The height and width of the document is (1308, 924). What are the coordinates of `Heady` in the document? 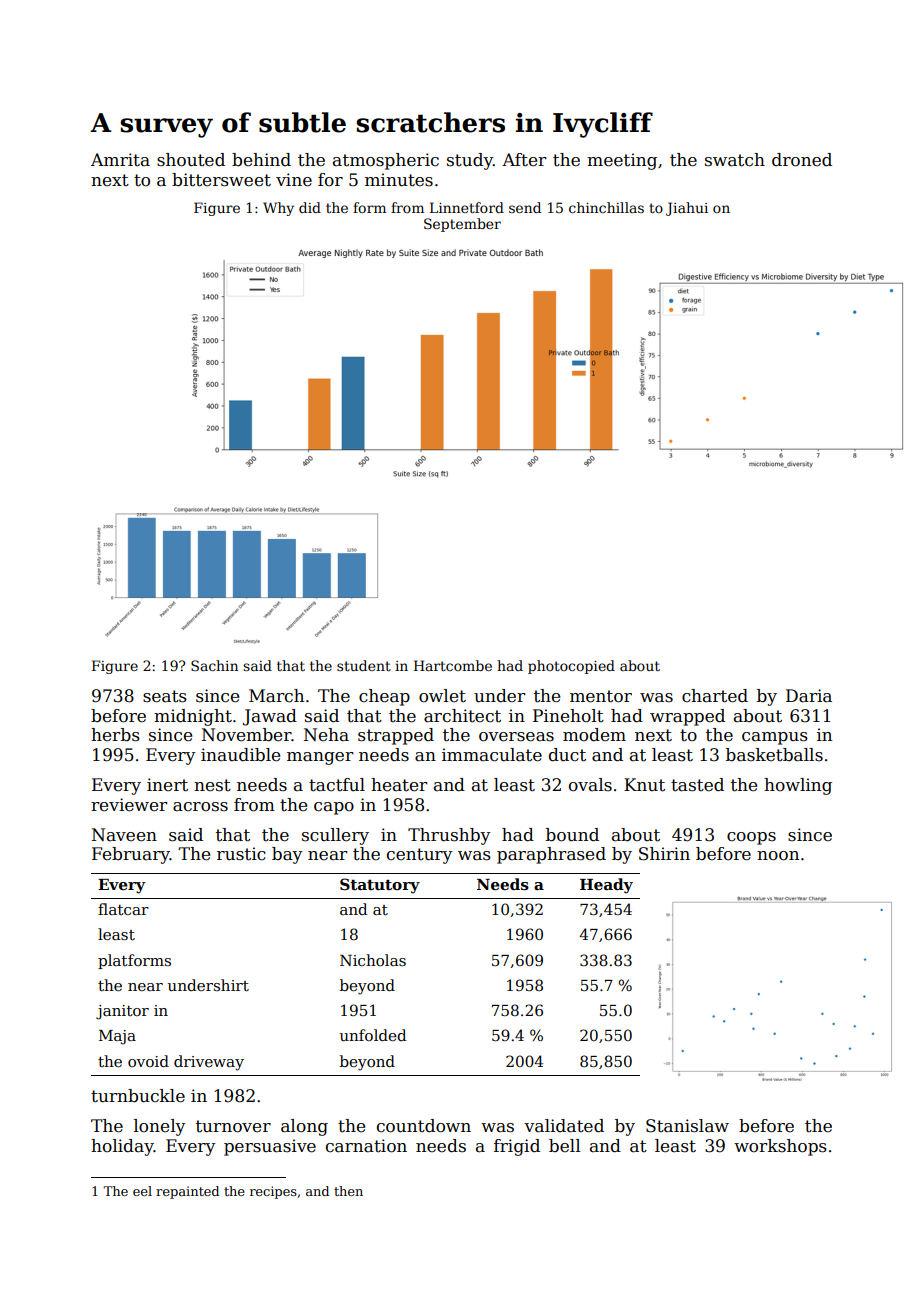 It's located at (606, 886).
